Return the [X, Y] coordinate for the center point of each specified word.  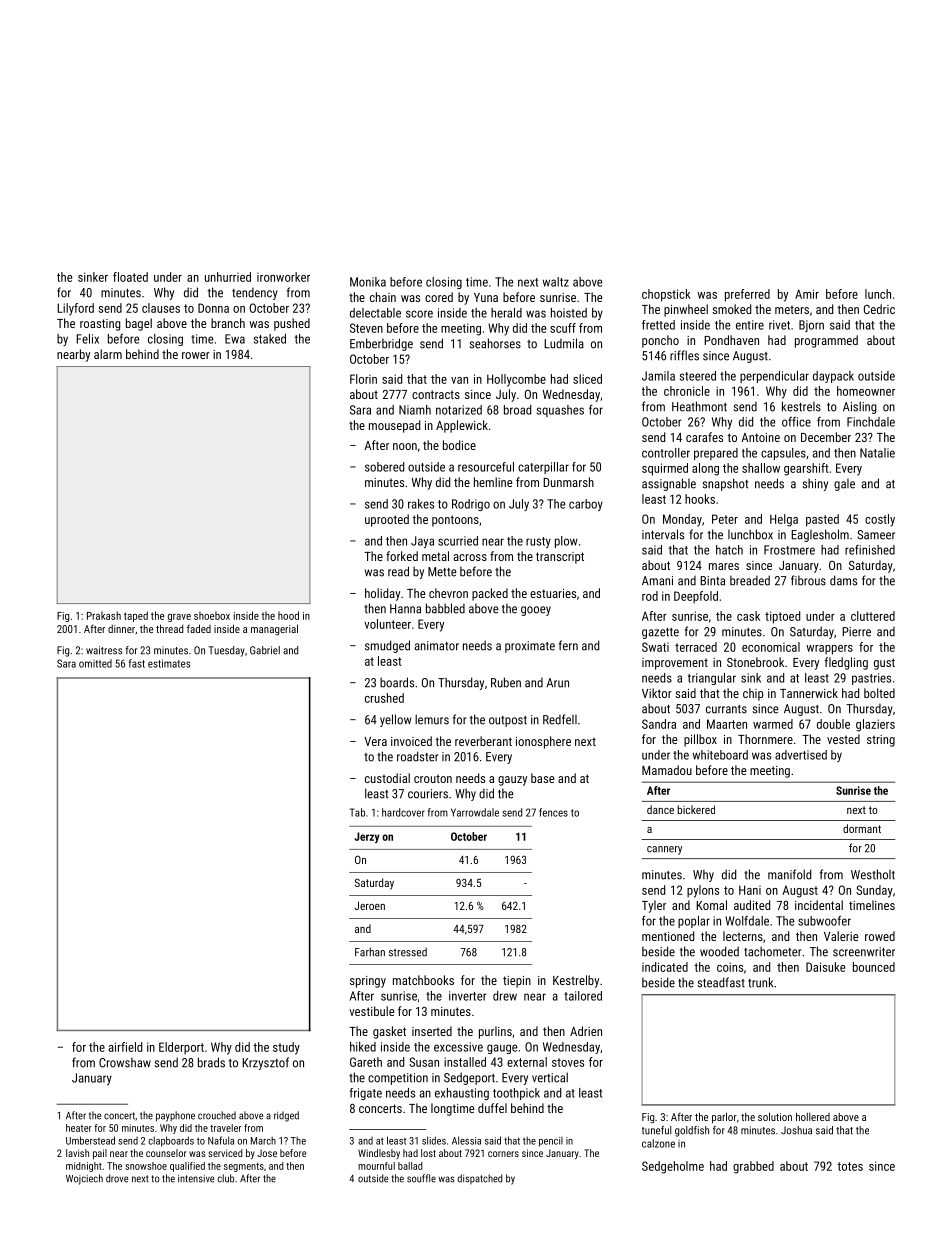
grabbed [753, 1167]
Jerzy [367, 837]
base [542, 778]
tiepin [517, 982]
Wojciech [84, 1179]
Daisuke [825, 967]
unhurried [228, 277]
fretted [658, 325]
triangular [712, 679]
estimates [169, 663]
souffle [421, 1178]
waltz [555, 282]
